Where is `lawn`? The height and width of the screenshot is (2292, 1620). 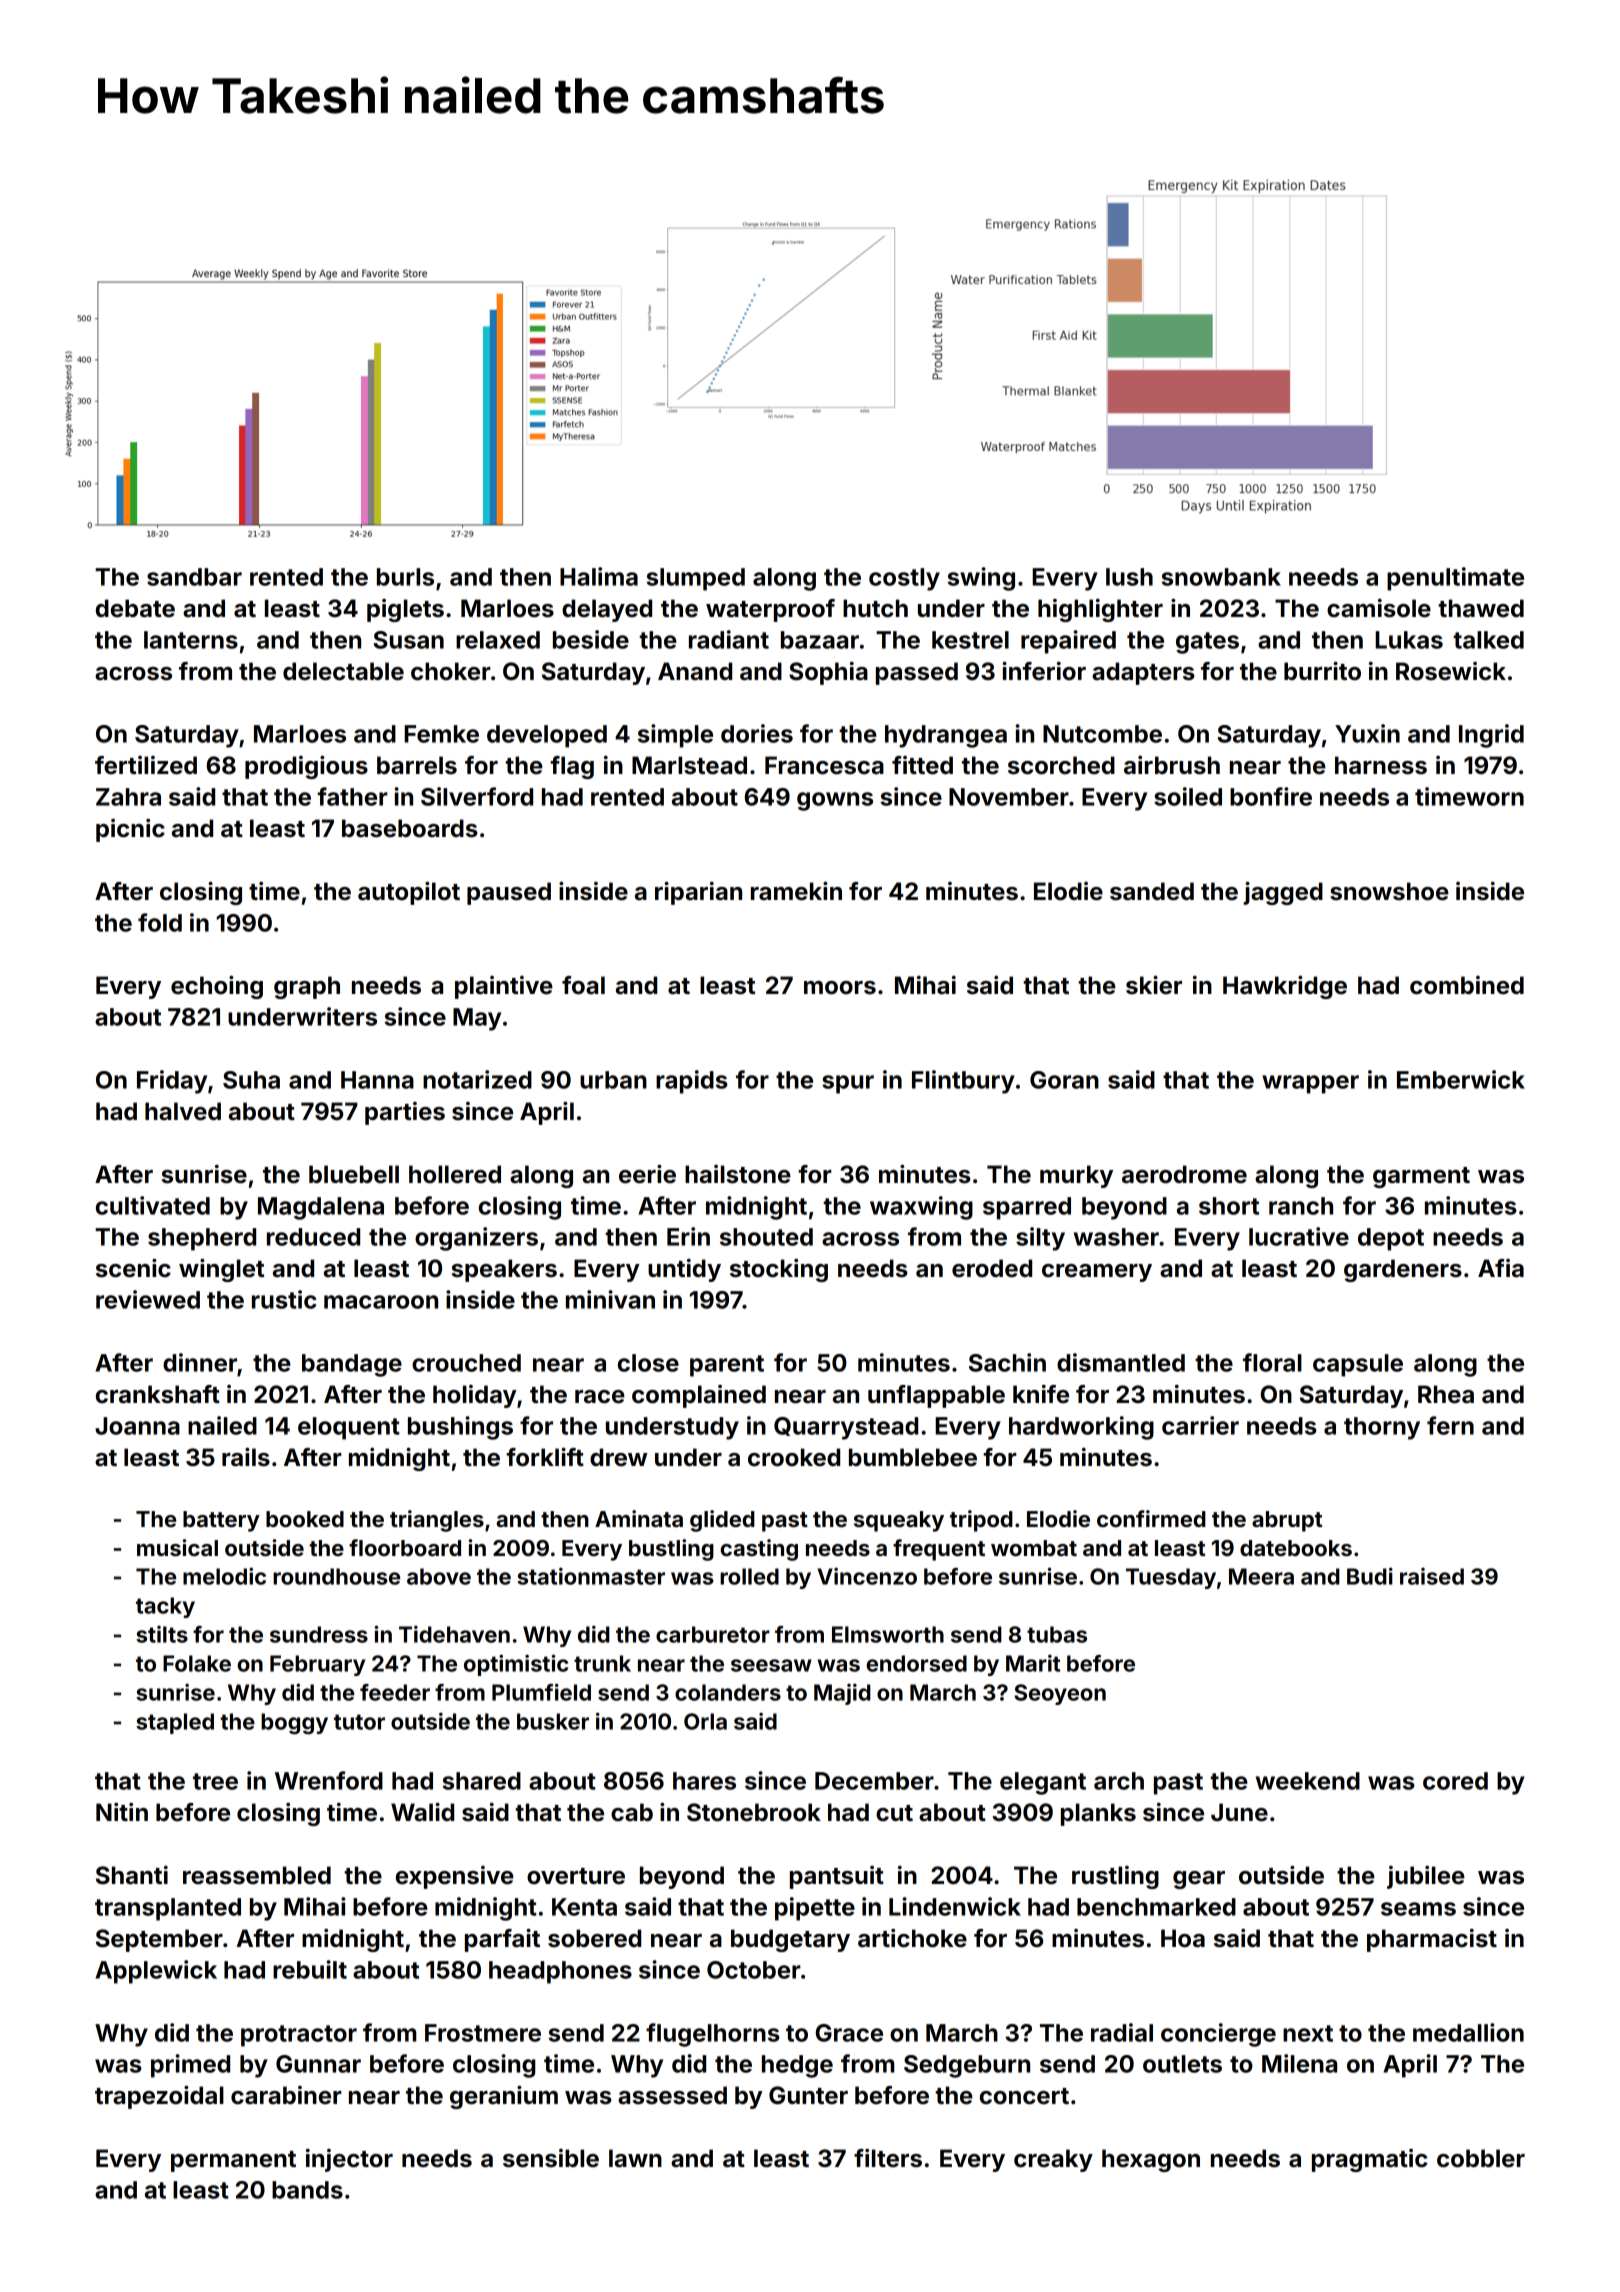
lawn is located at coordinates (635, 2158).
